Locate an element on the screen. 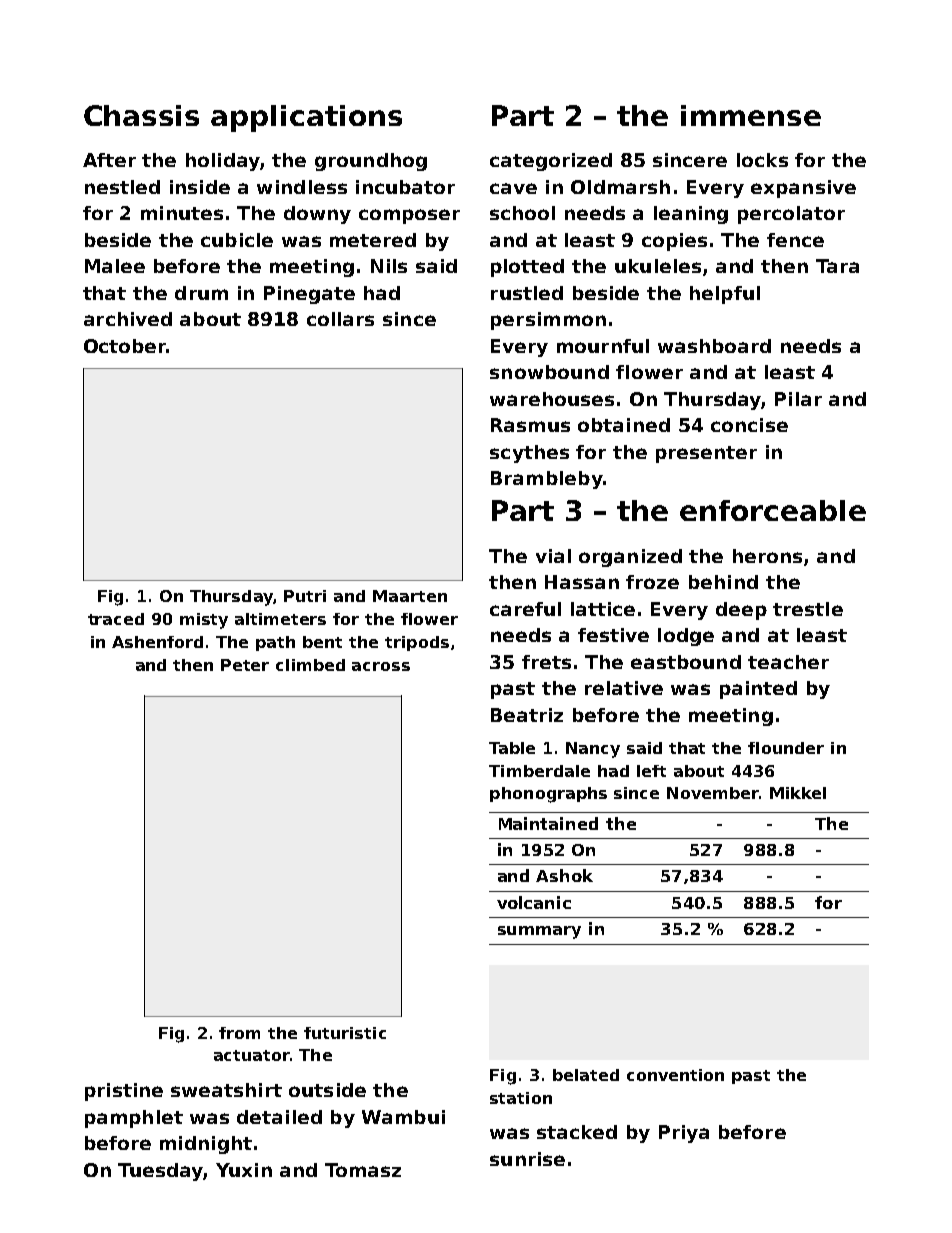 The width and height of the screenshot is (952, 1233). sunrise is located at coordinates (527, 1159).
